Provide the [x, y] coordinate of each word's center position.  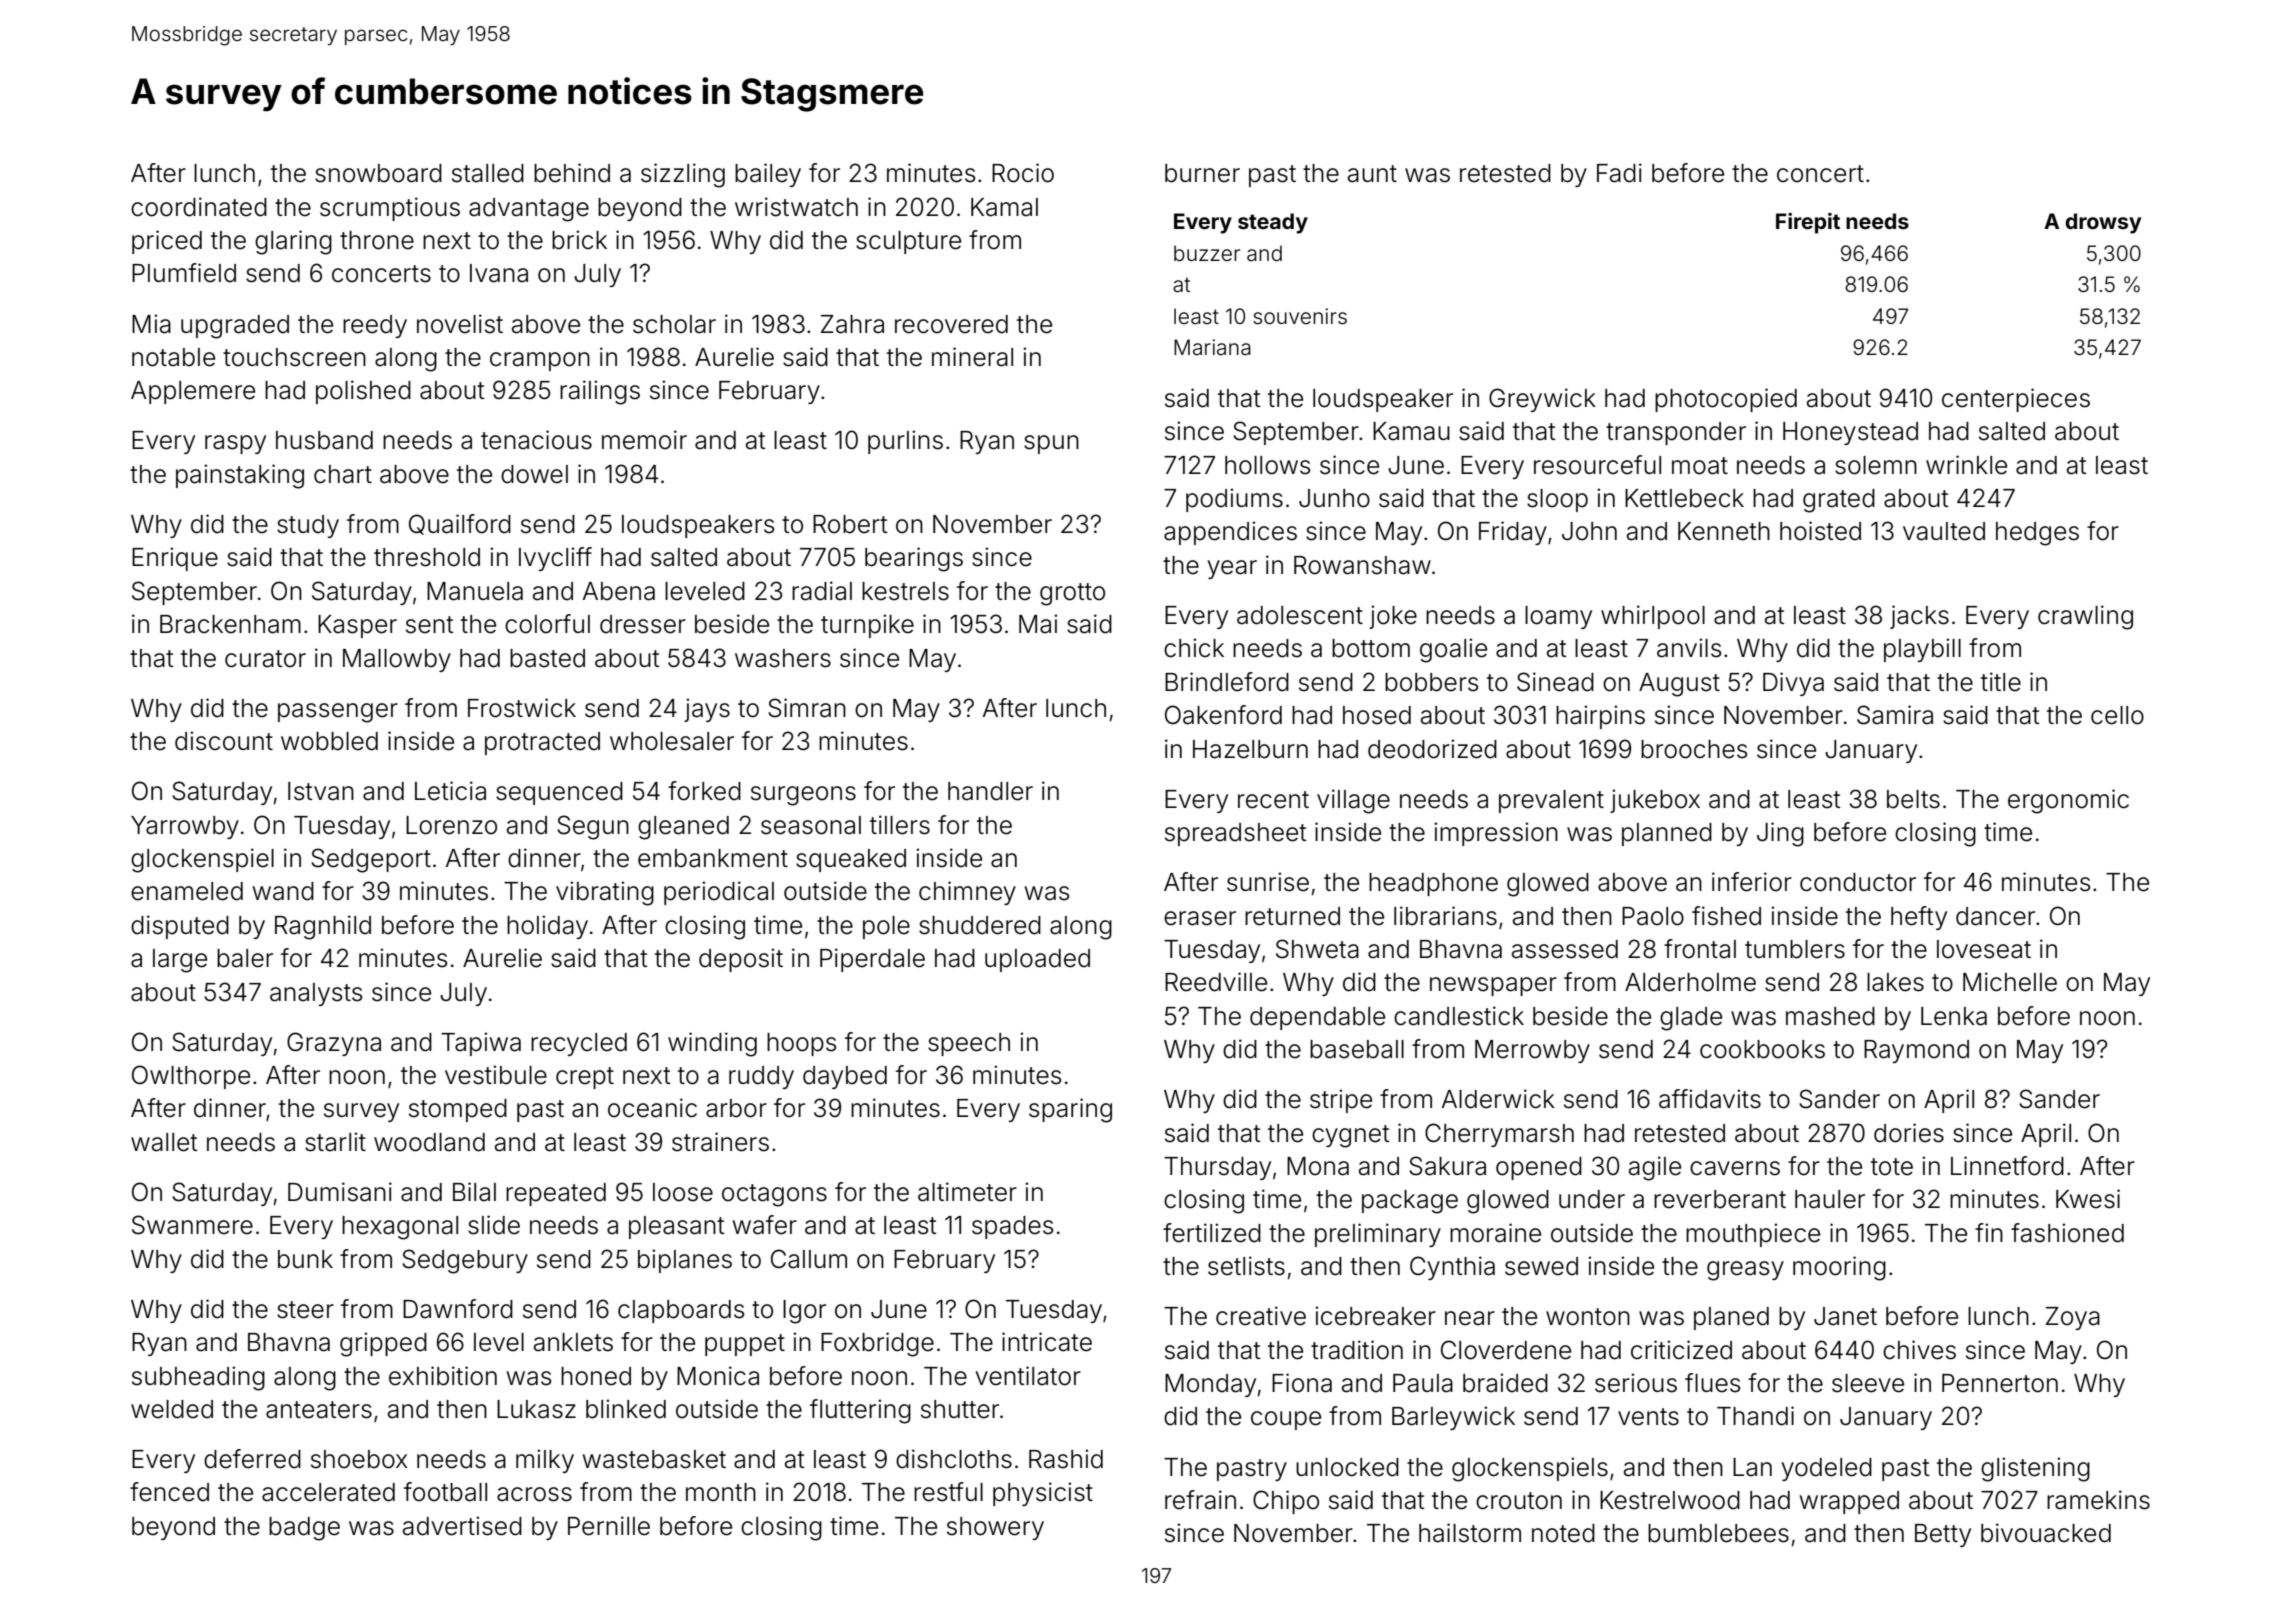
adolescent [1300, 615]
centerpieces [2016, 400]
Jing [1780, 834]
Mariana [1212, 347]
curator [265, 659]
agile [1655, 1168]
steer [305, 1310]
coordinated [199, 207]
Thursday [1217, 1168]
